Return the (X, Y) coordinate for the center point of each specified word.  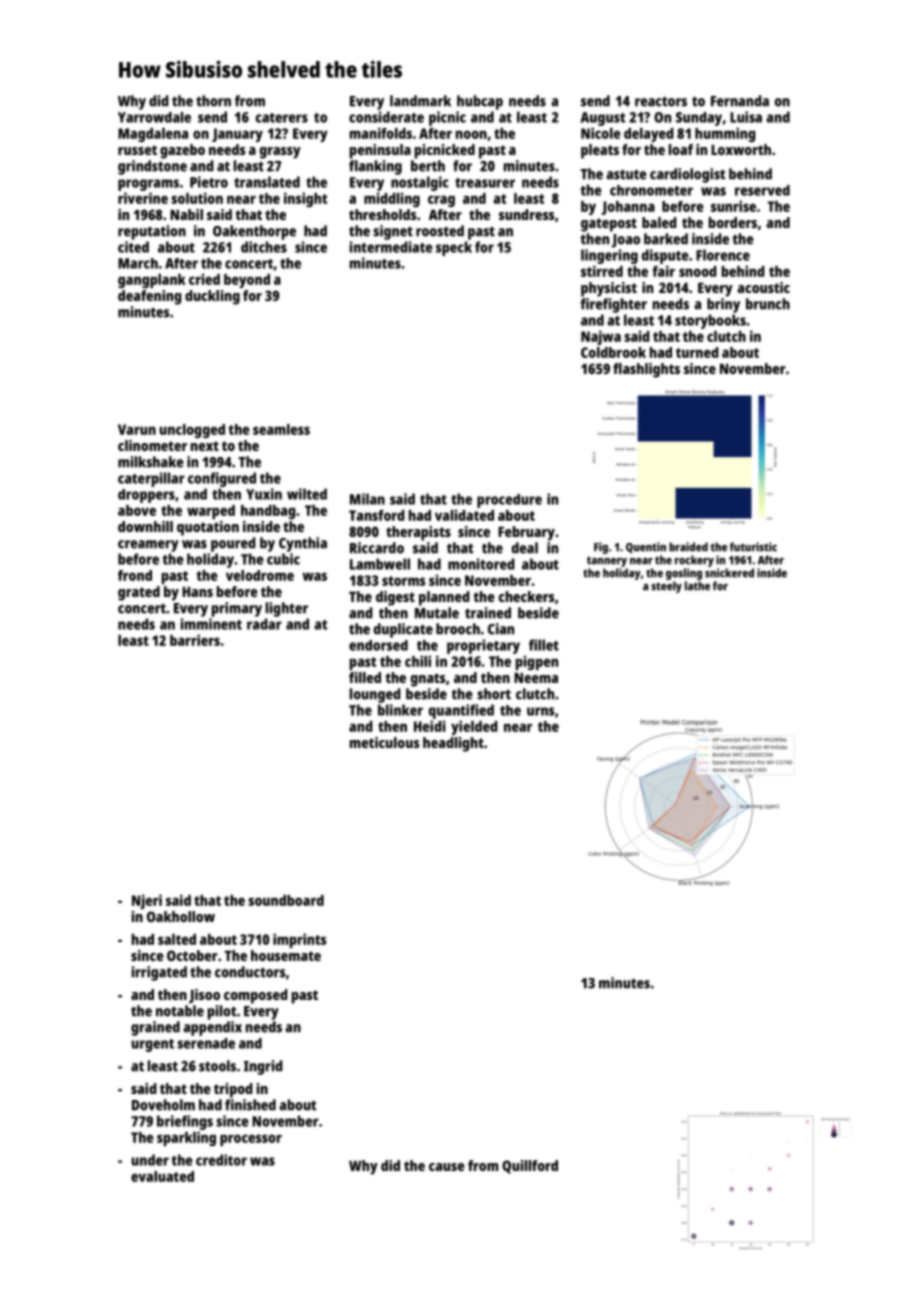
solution (197, 198)
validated (464, 515)
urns (540, 711)
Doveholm (163, 1105)
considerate (386, 117)
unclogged (192, 431)
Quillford (530, 1167)
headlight (453, 744)
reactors (661, 101)
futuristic (753, 547)
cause (447, 1167)
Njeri (147, 901)
